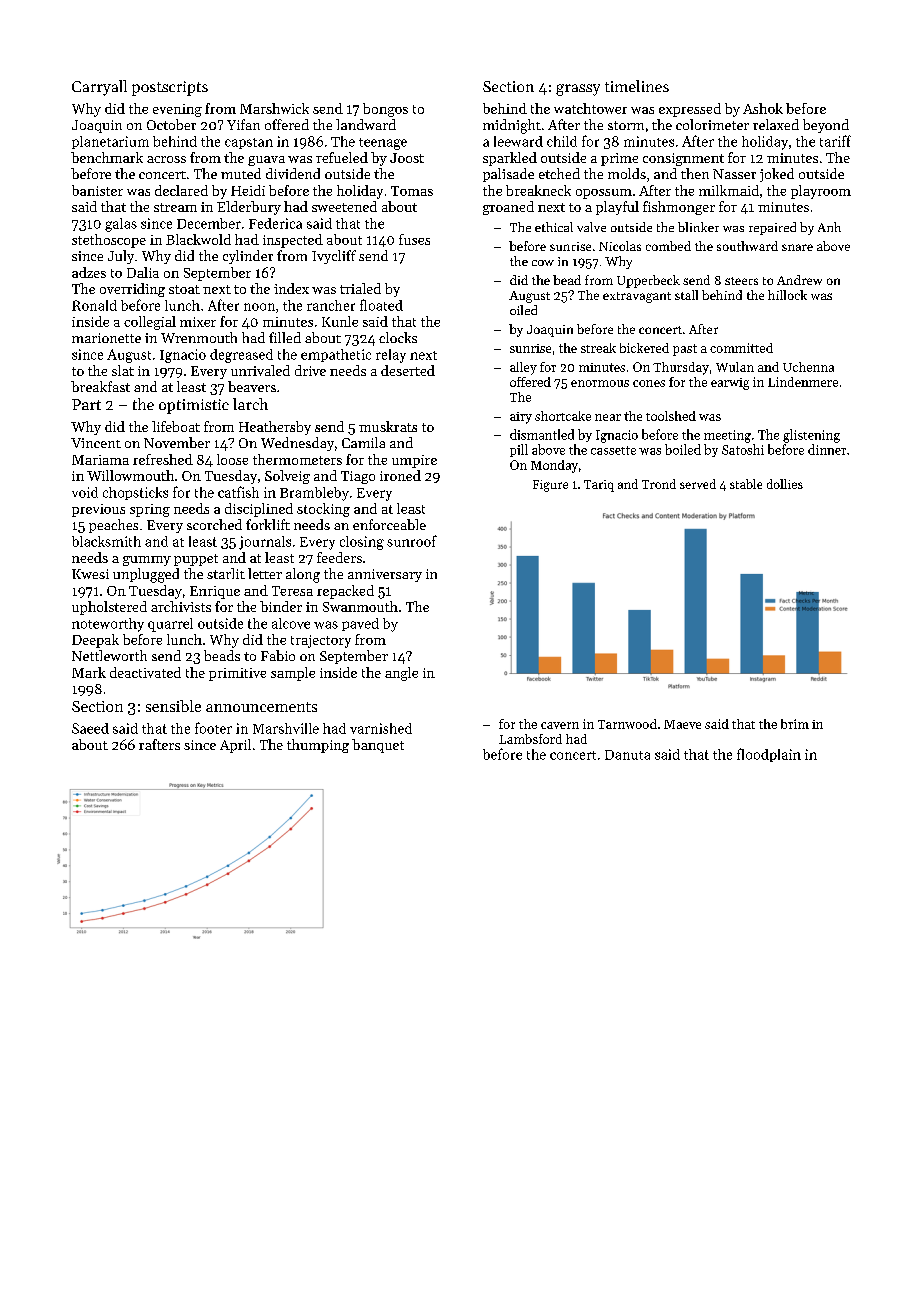  What do you see at coordinates (659, 484) in the screenshot?
I see `Trond` at bounding box center [659, 484].
